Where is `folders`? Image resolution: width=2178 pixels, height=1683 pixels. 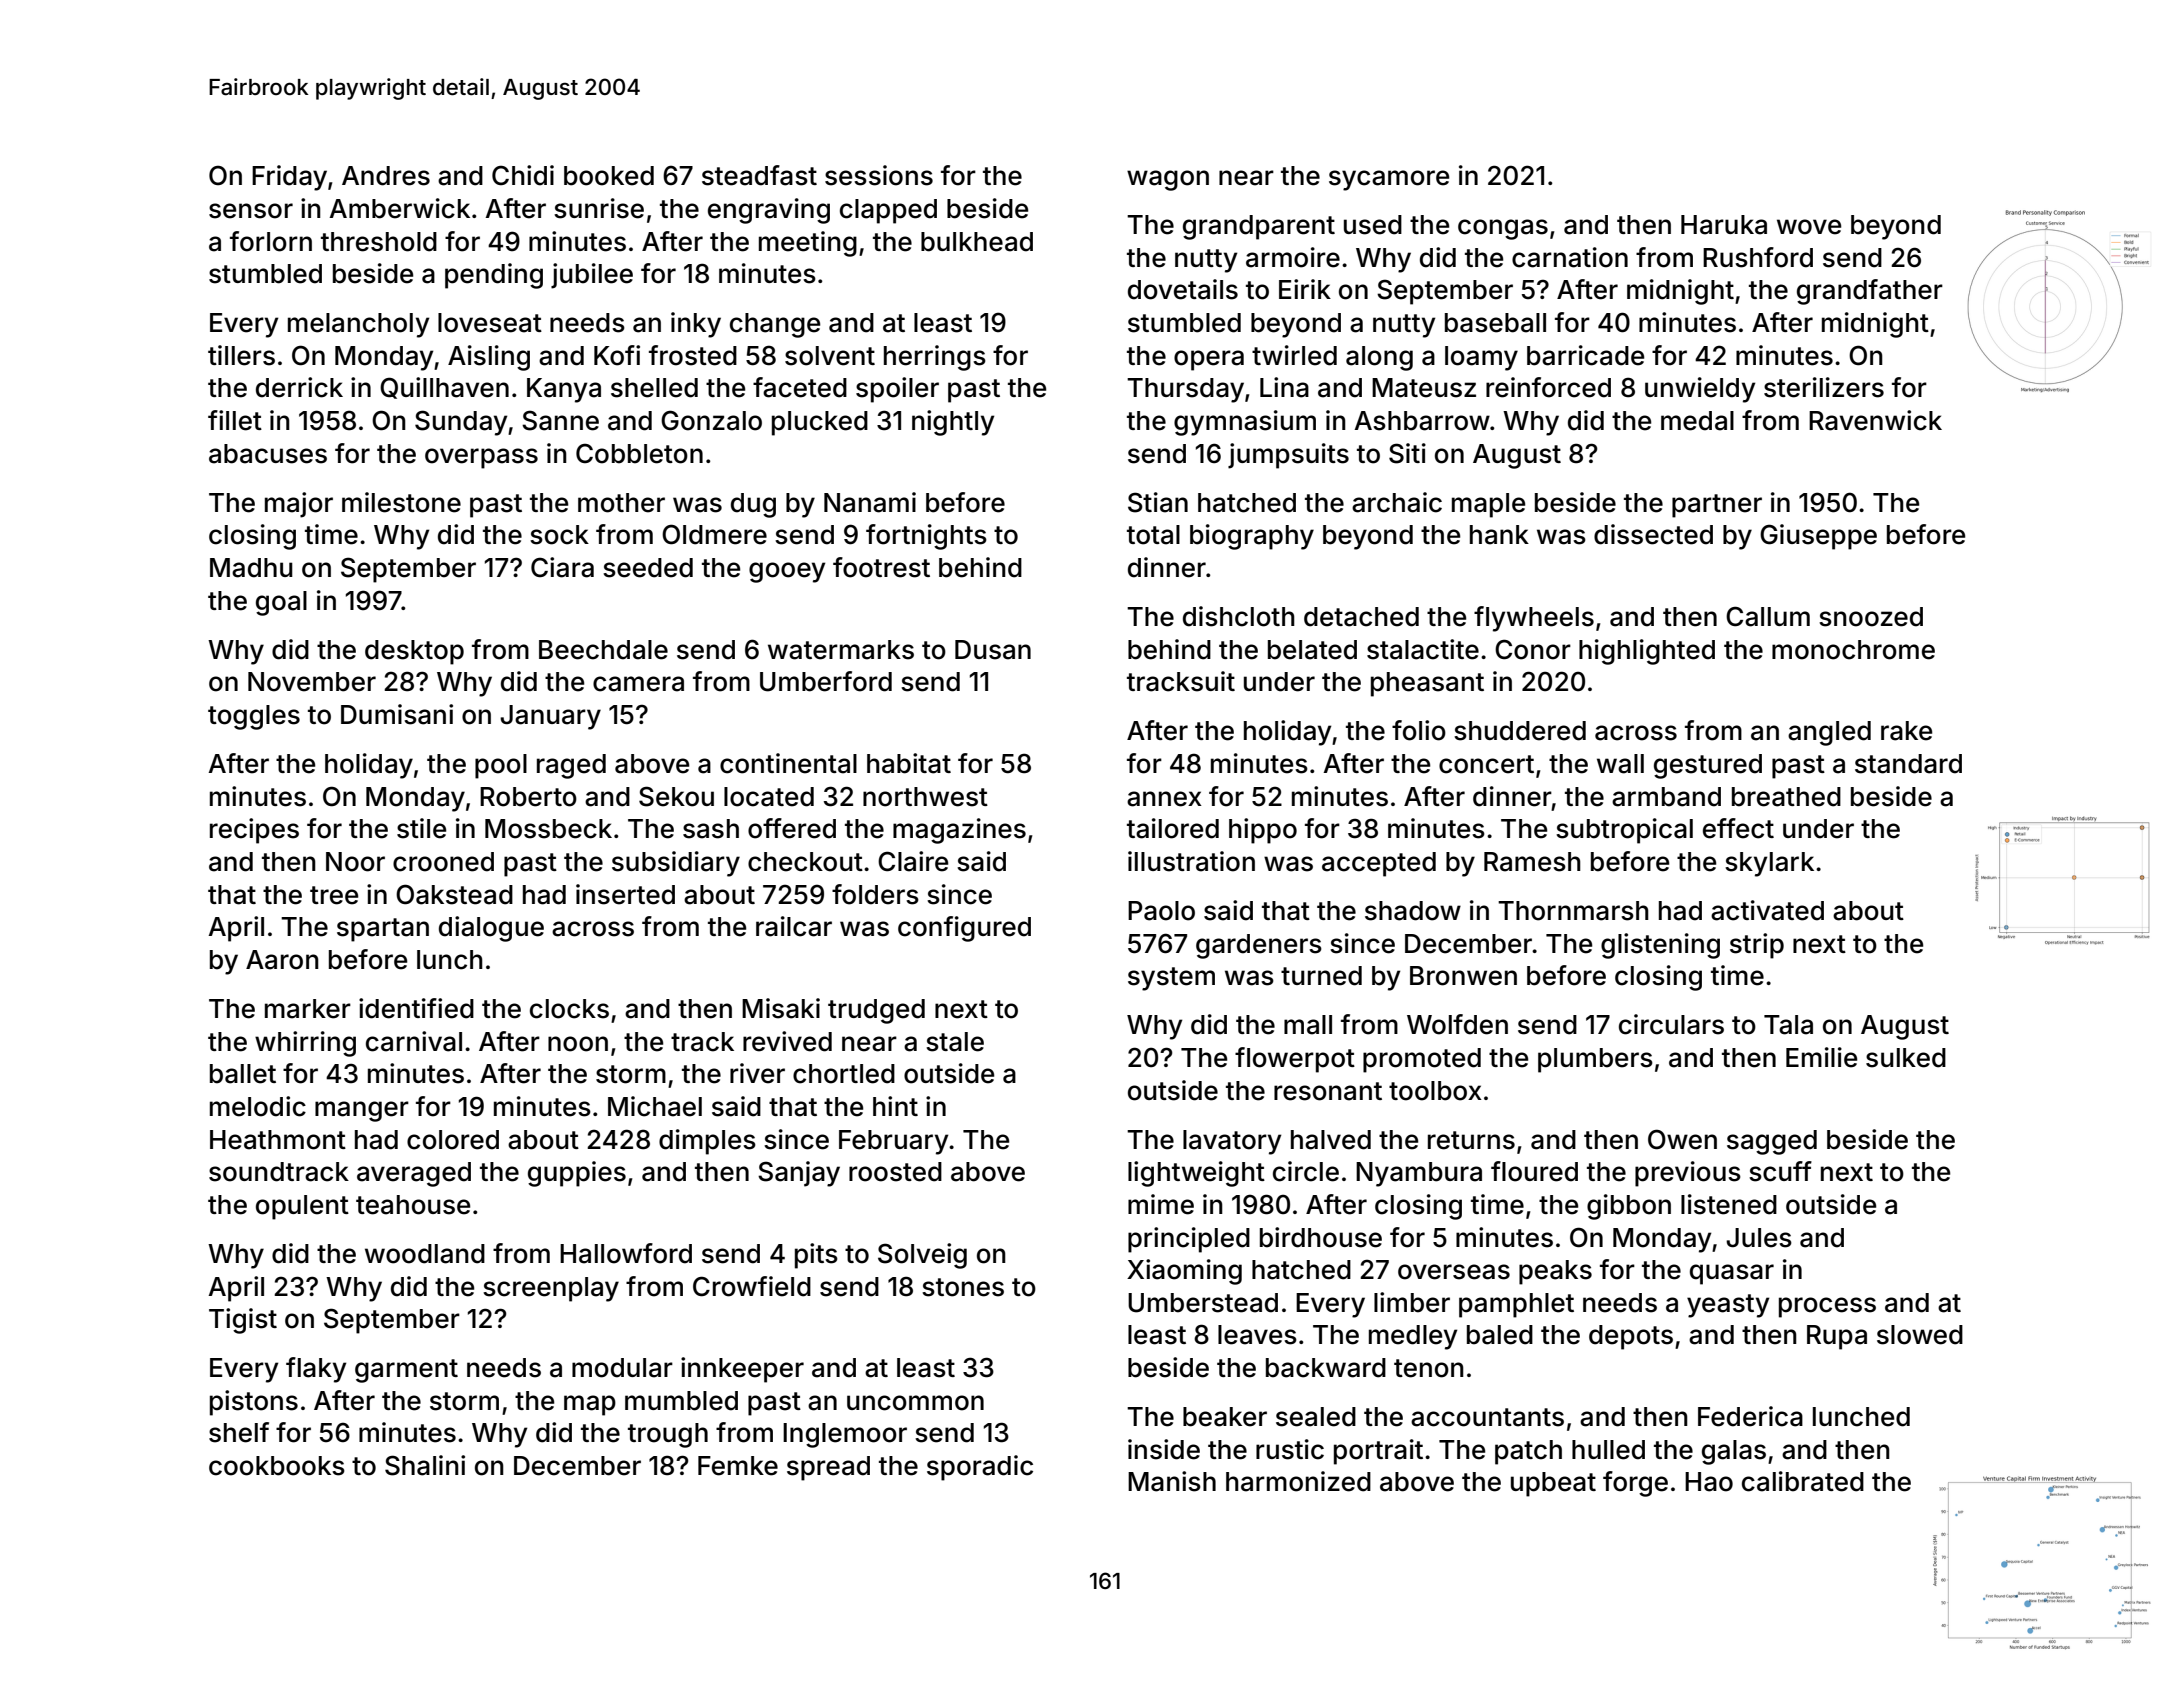 folders is located at coordinates (875, 894).
